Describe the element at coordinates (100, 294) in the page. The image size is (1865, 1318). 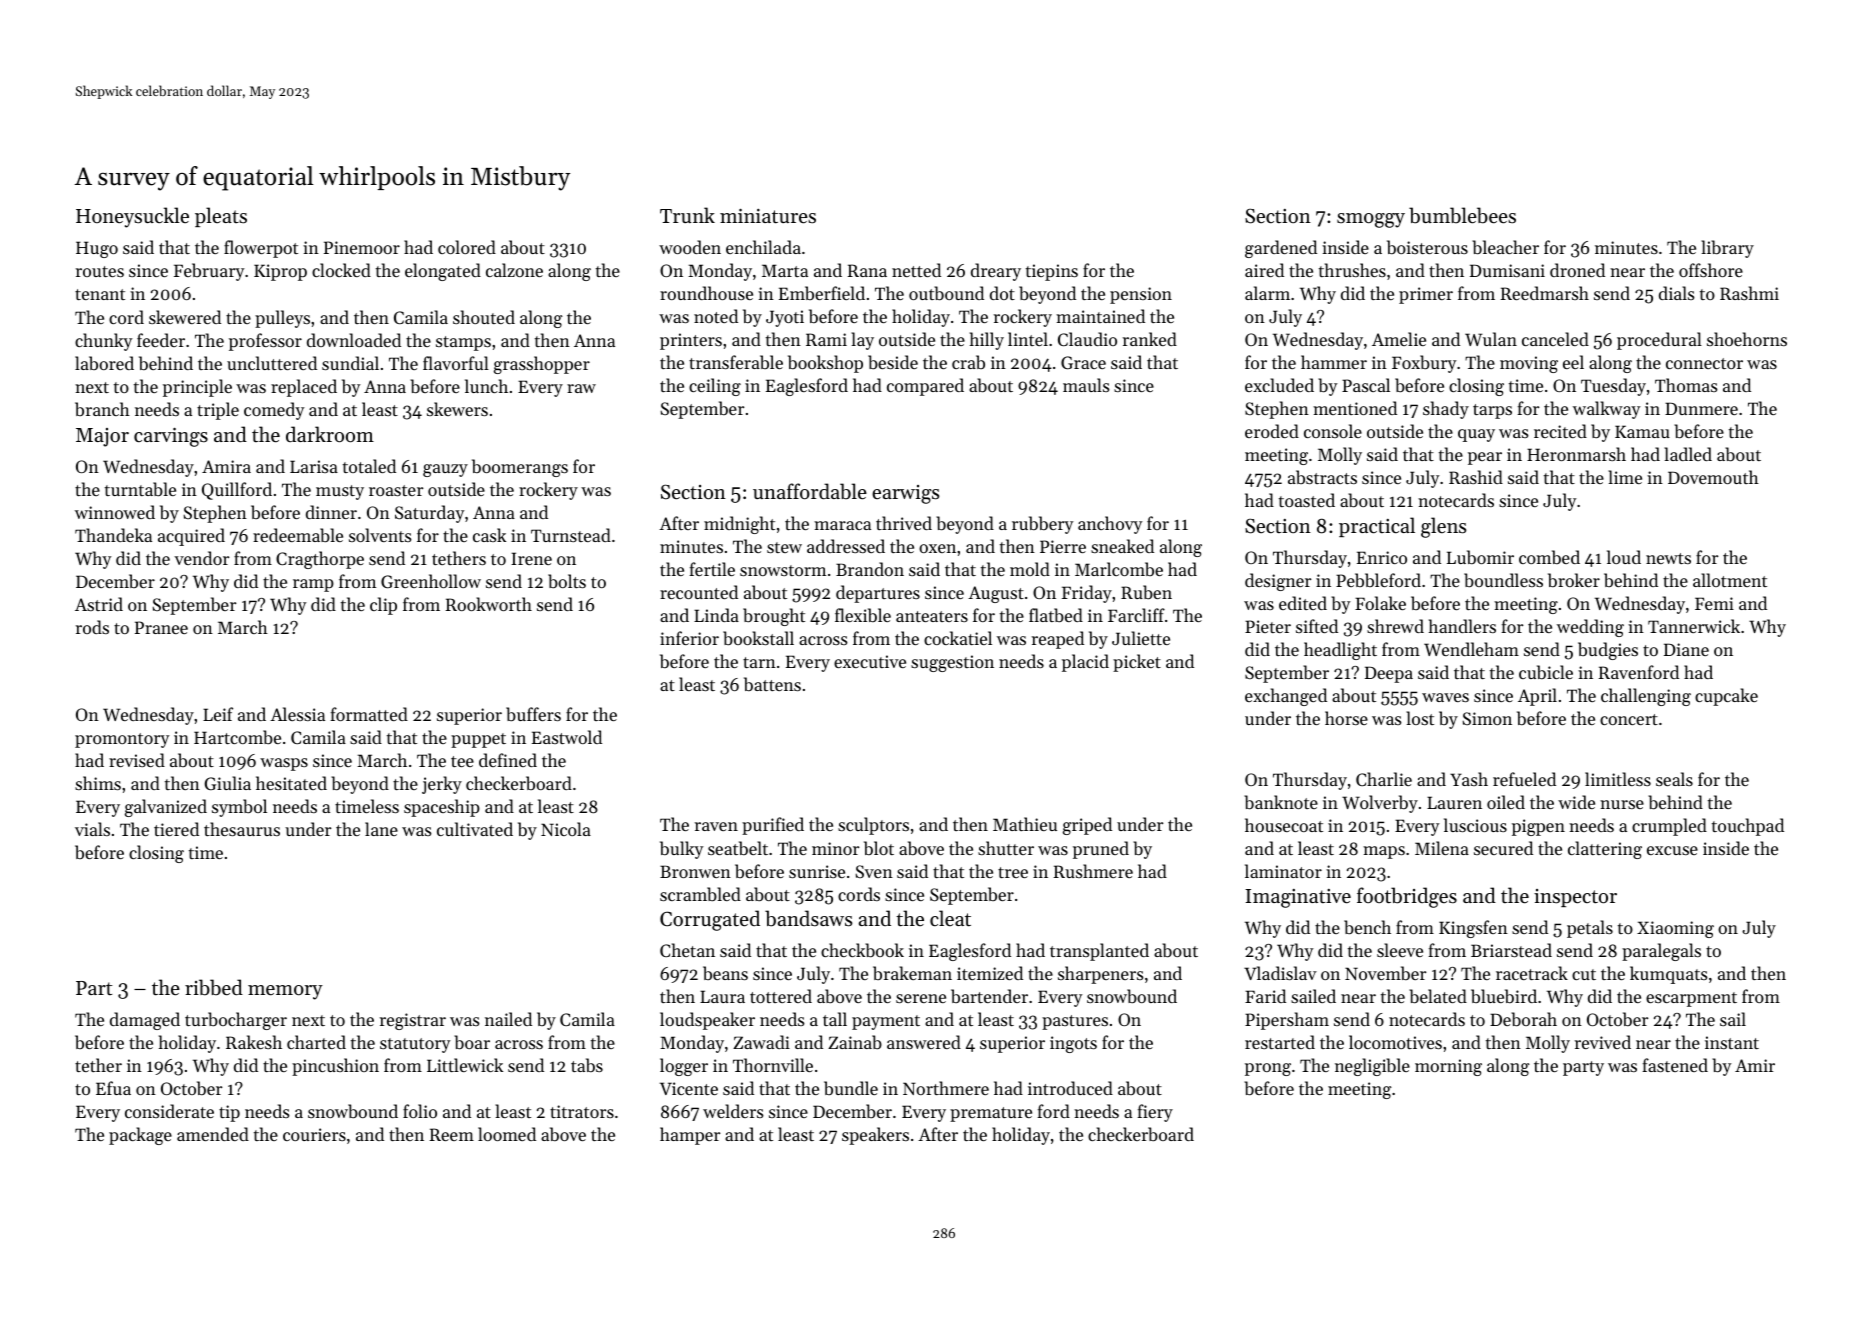
I see `tenant` at that location.
